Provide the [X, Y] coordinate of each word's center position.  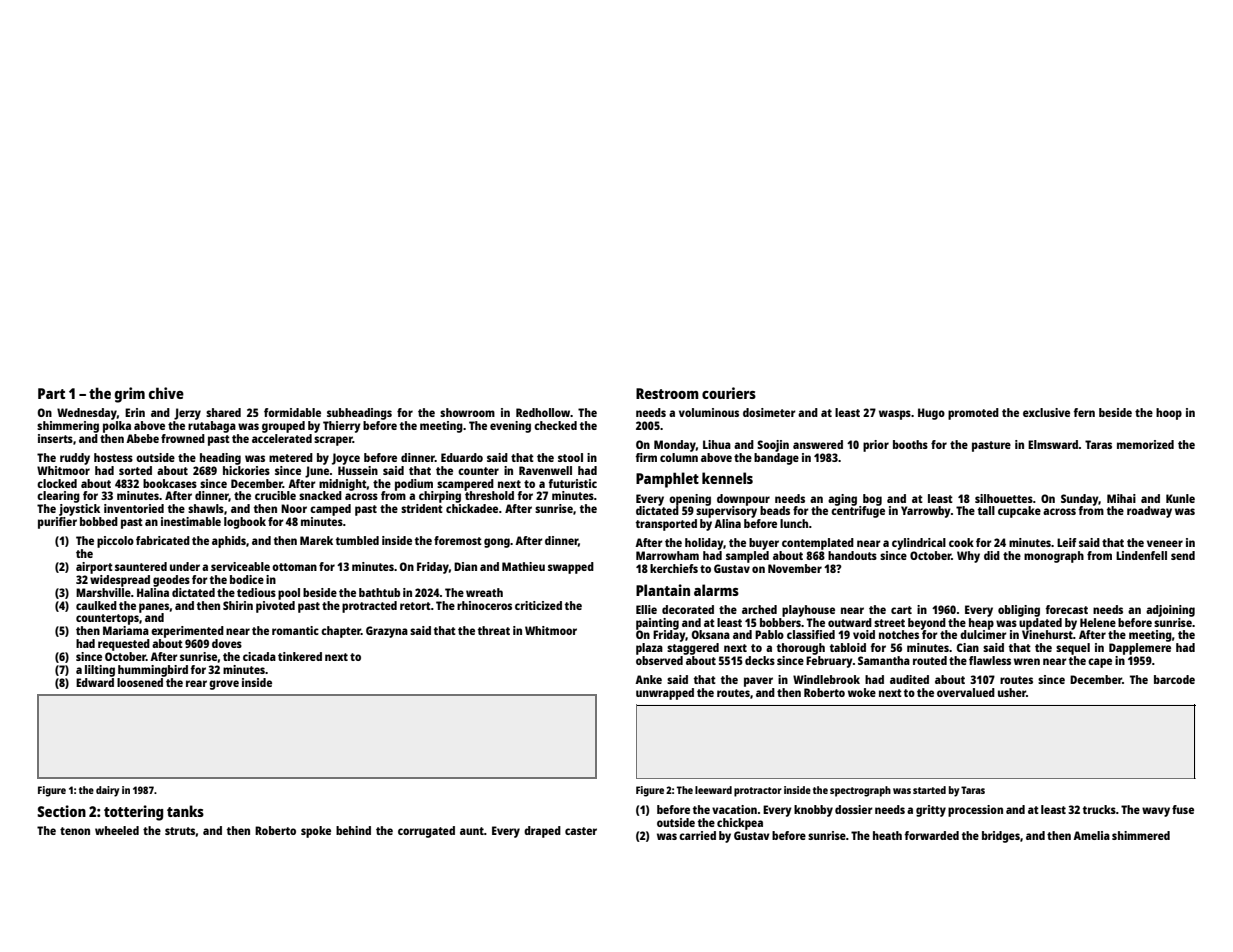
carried [697, 835]
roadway [1149, 512]
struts [180, 831]
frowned [183, 438]
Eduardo [462, 457]
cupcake [1019, 512]
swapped [571, 568]
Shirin [238, 605]
